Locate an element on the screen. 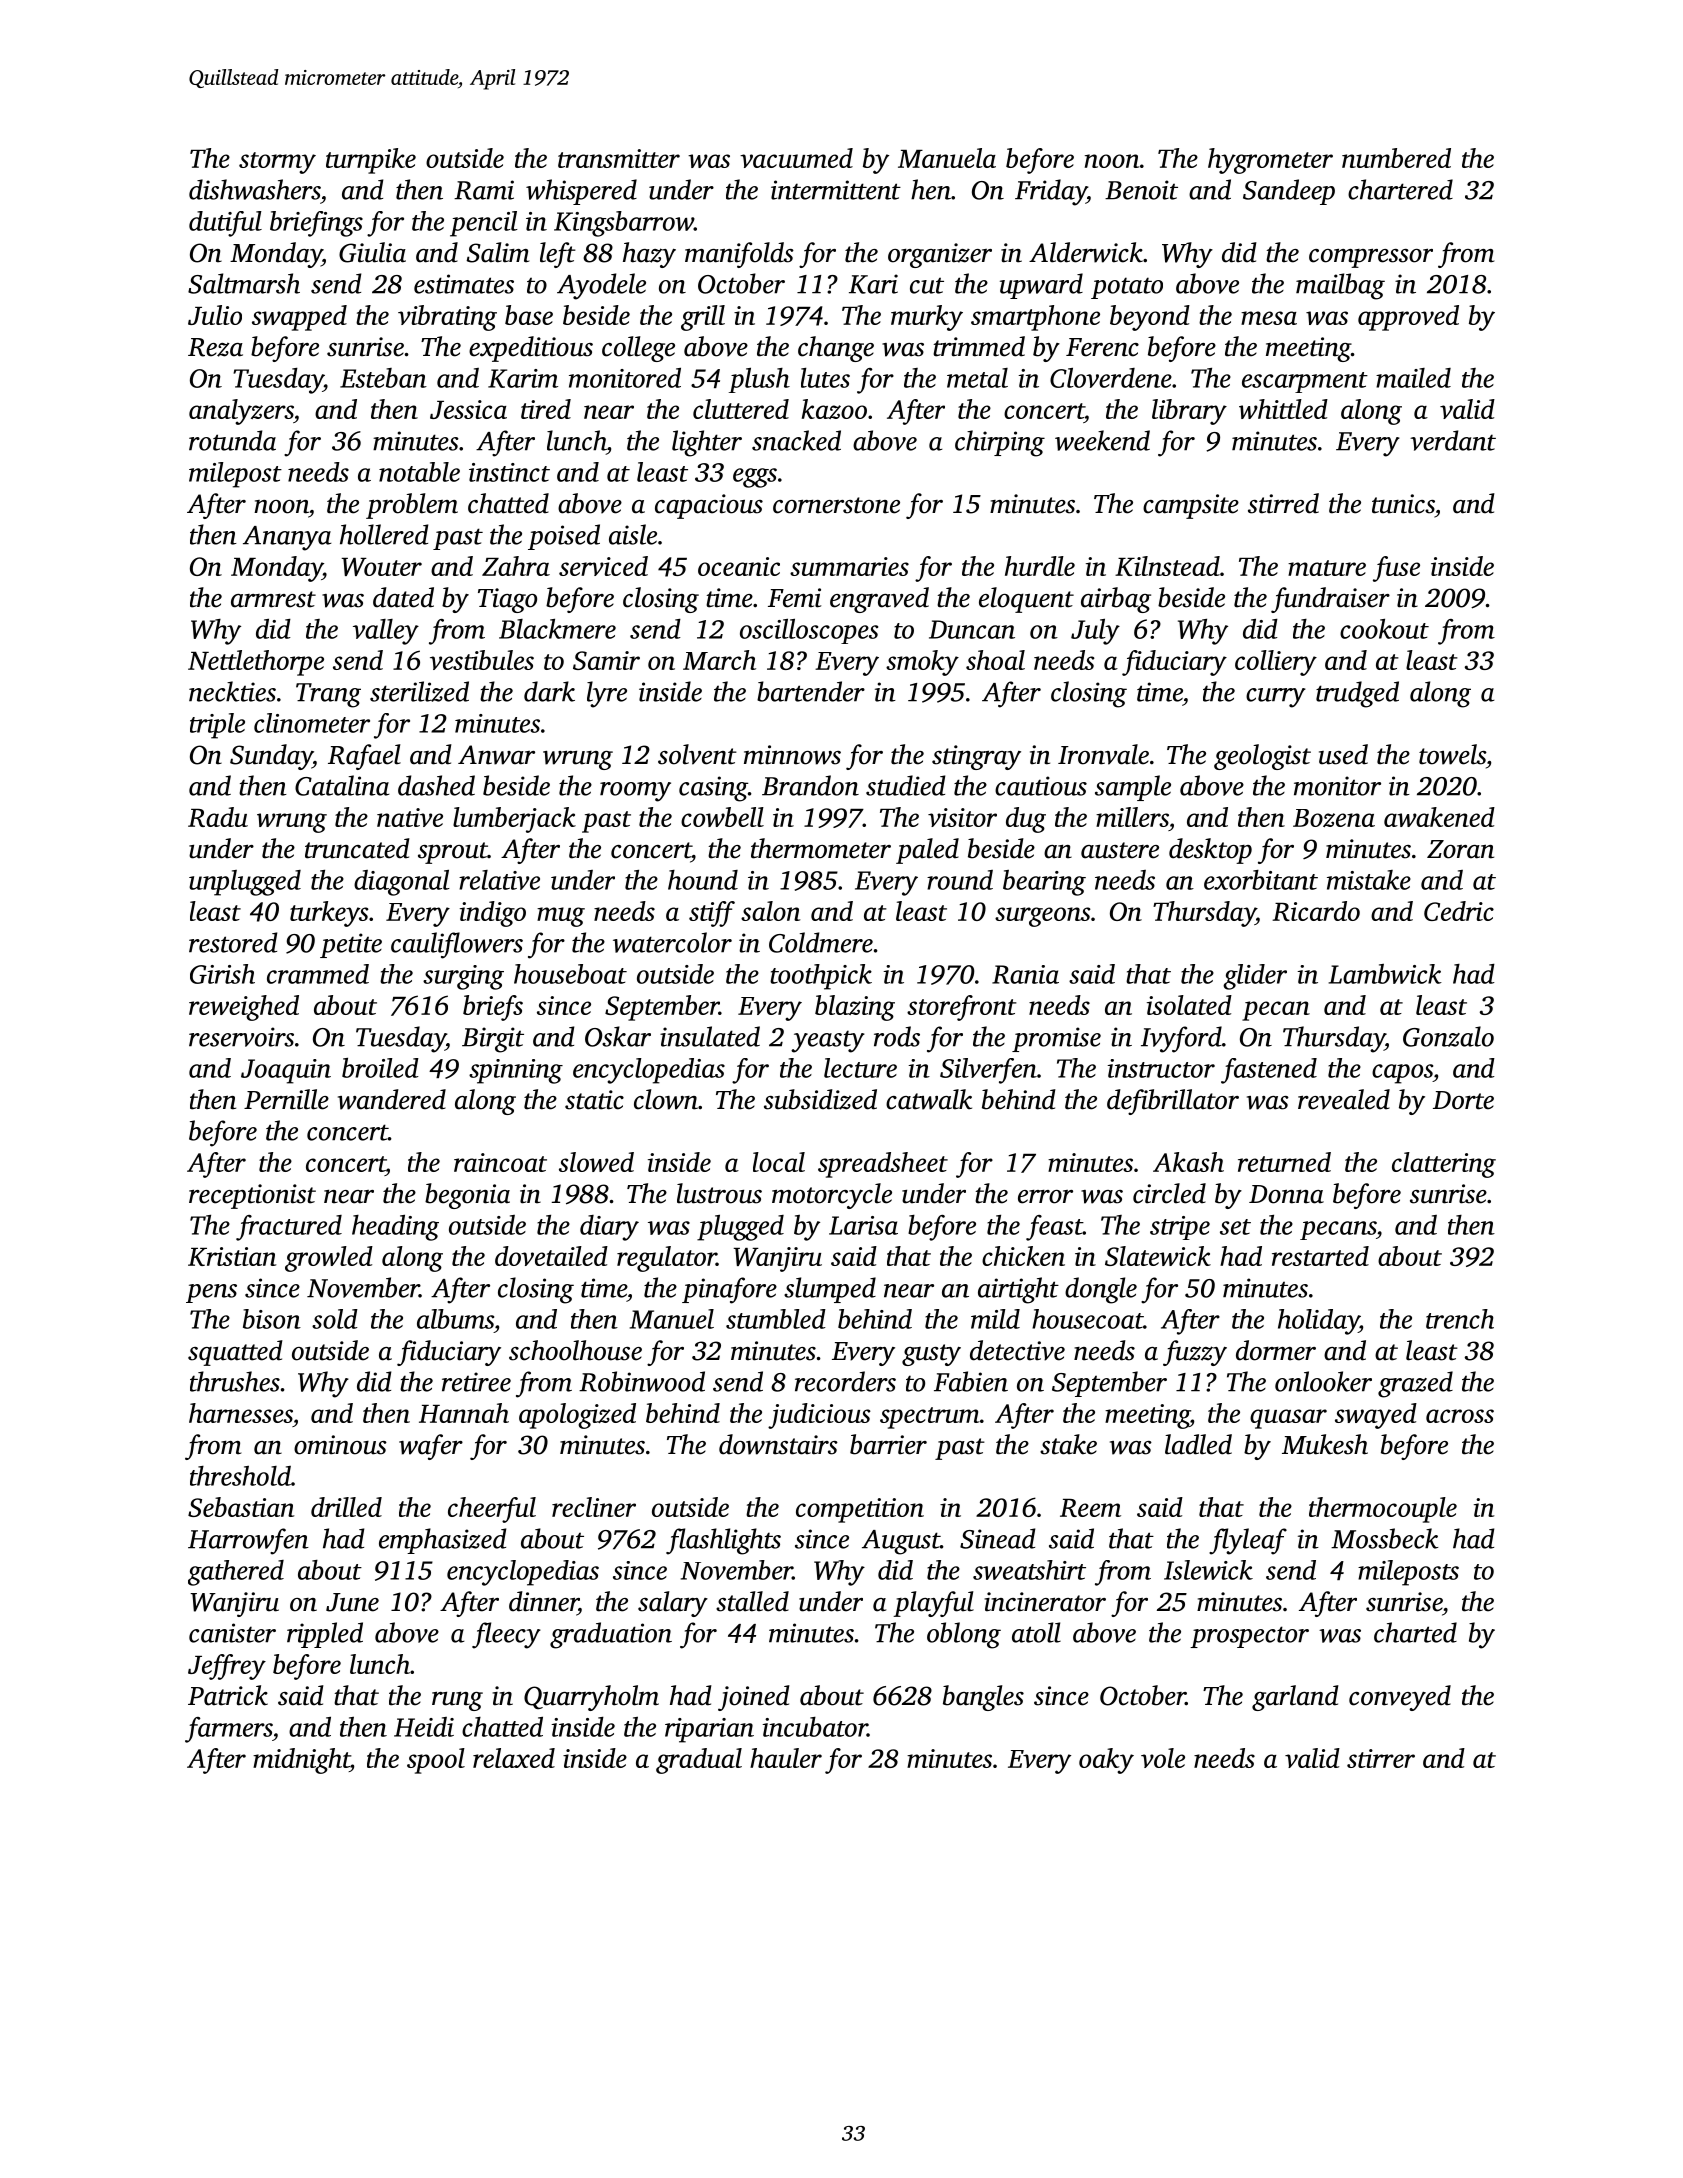 The height and width of the screenshot is (2178, 1683). restored is located at coordinates (233, 942).
